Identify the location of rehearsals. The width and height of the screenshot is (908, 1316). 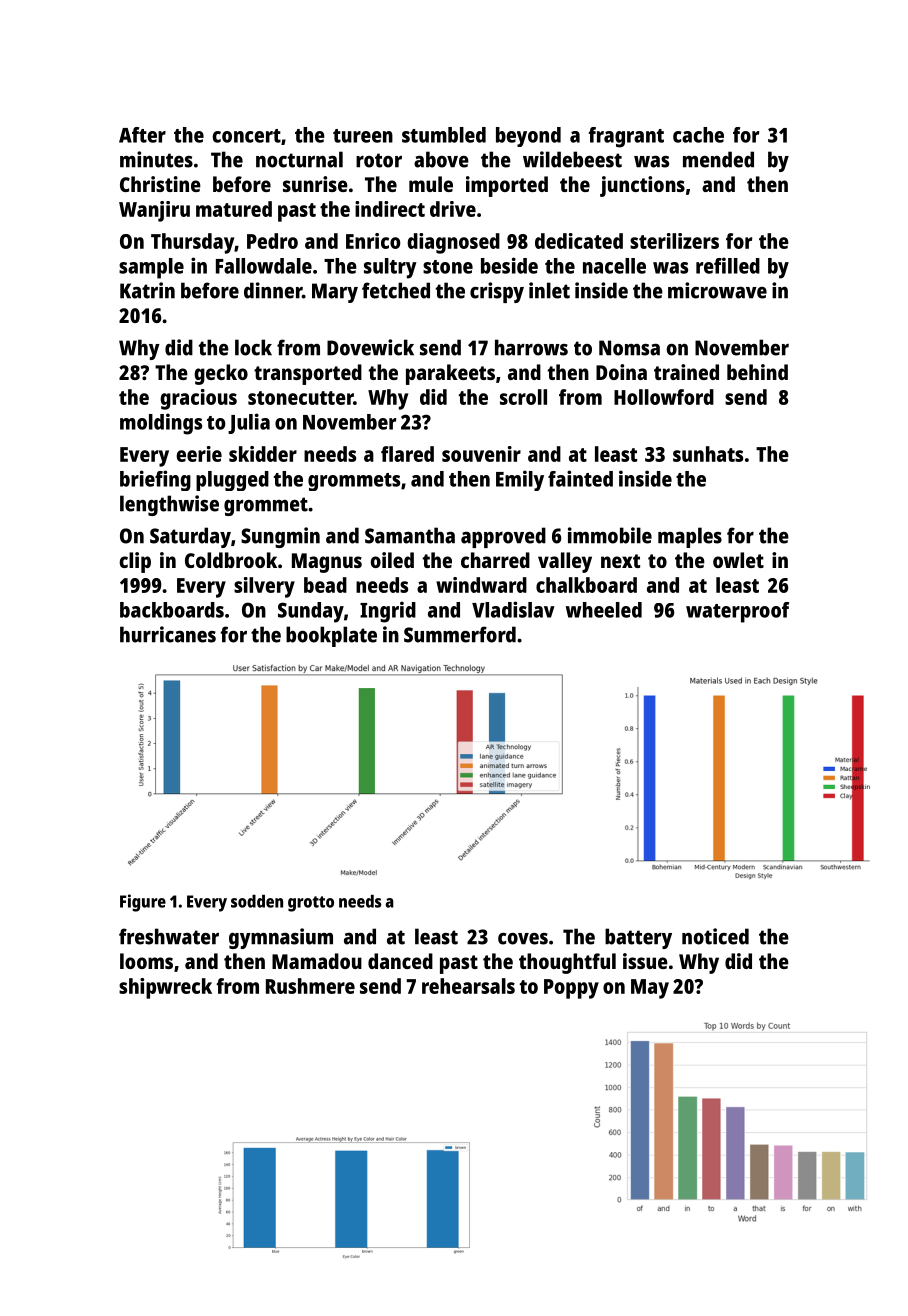
(468, 986).
